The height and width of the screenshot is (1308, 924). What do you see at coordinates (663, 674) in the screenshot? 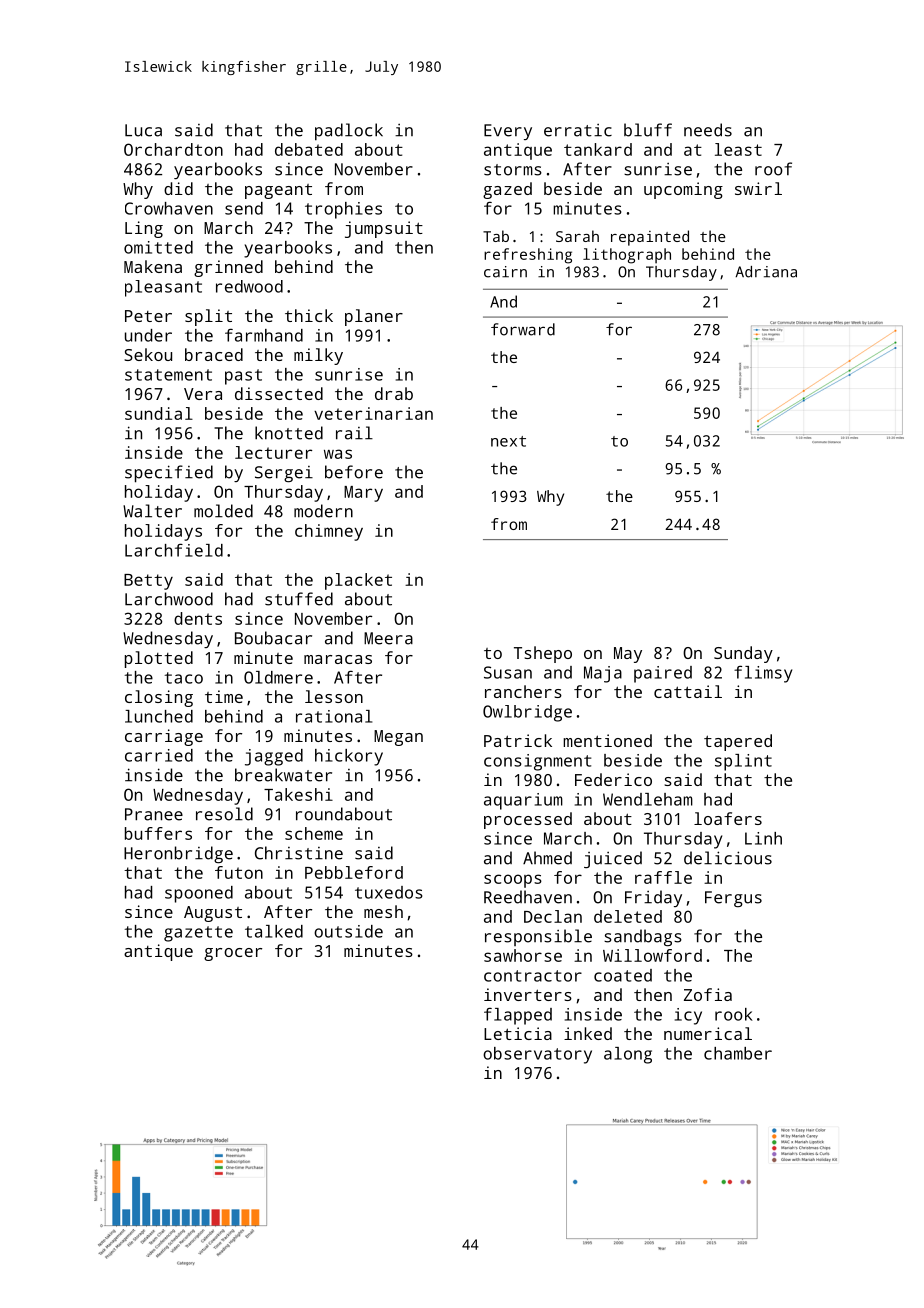
I see `paired` at bounding box center [663, 674].
